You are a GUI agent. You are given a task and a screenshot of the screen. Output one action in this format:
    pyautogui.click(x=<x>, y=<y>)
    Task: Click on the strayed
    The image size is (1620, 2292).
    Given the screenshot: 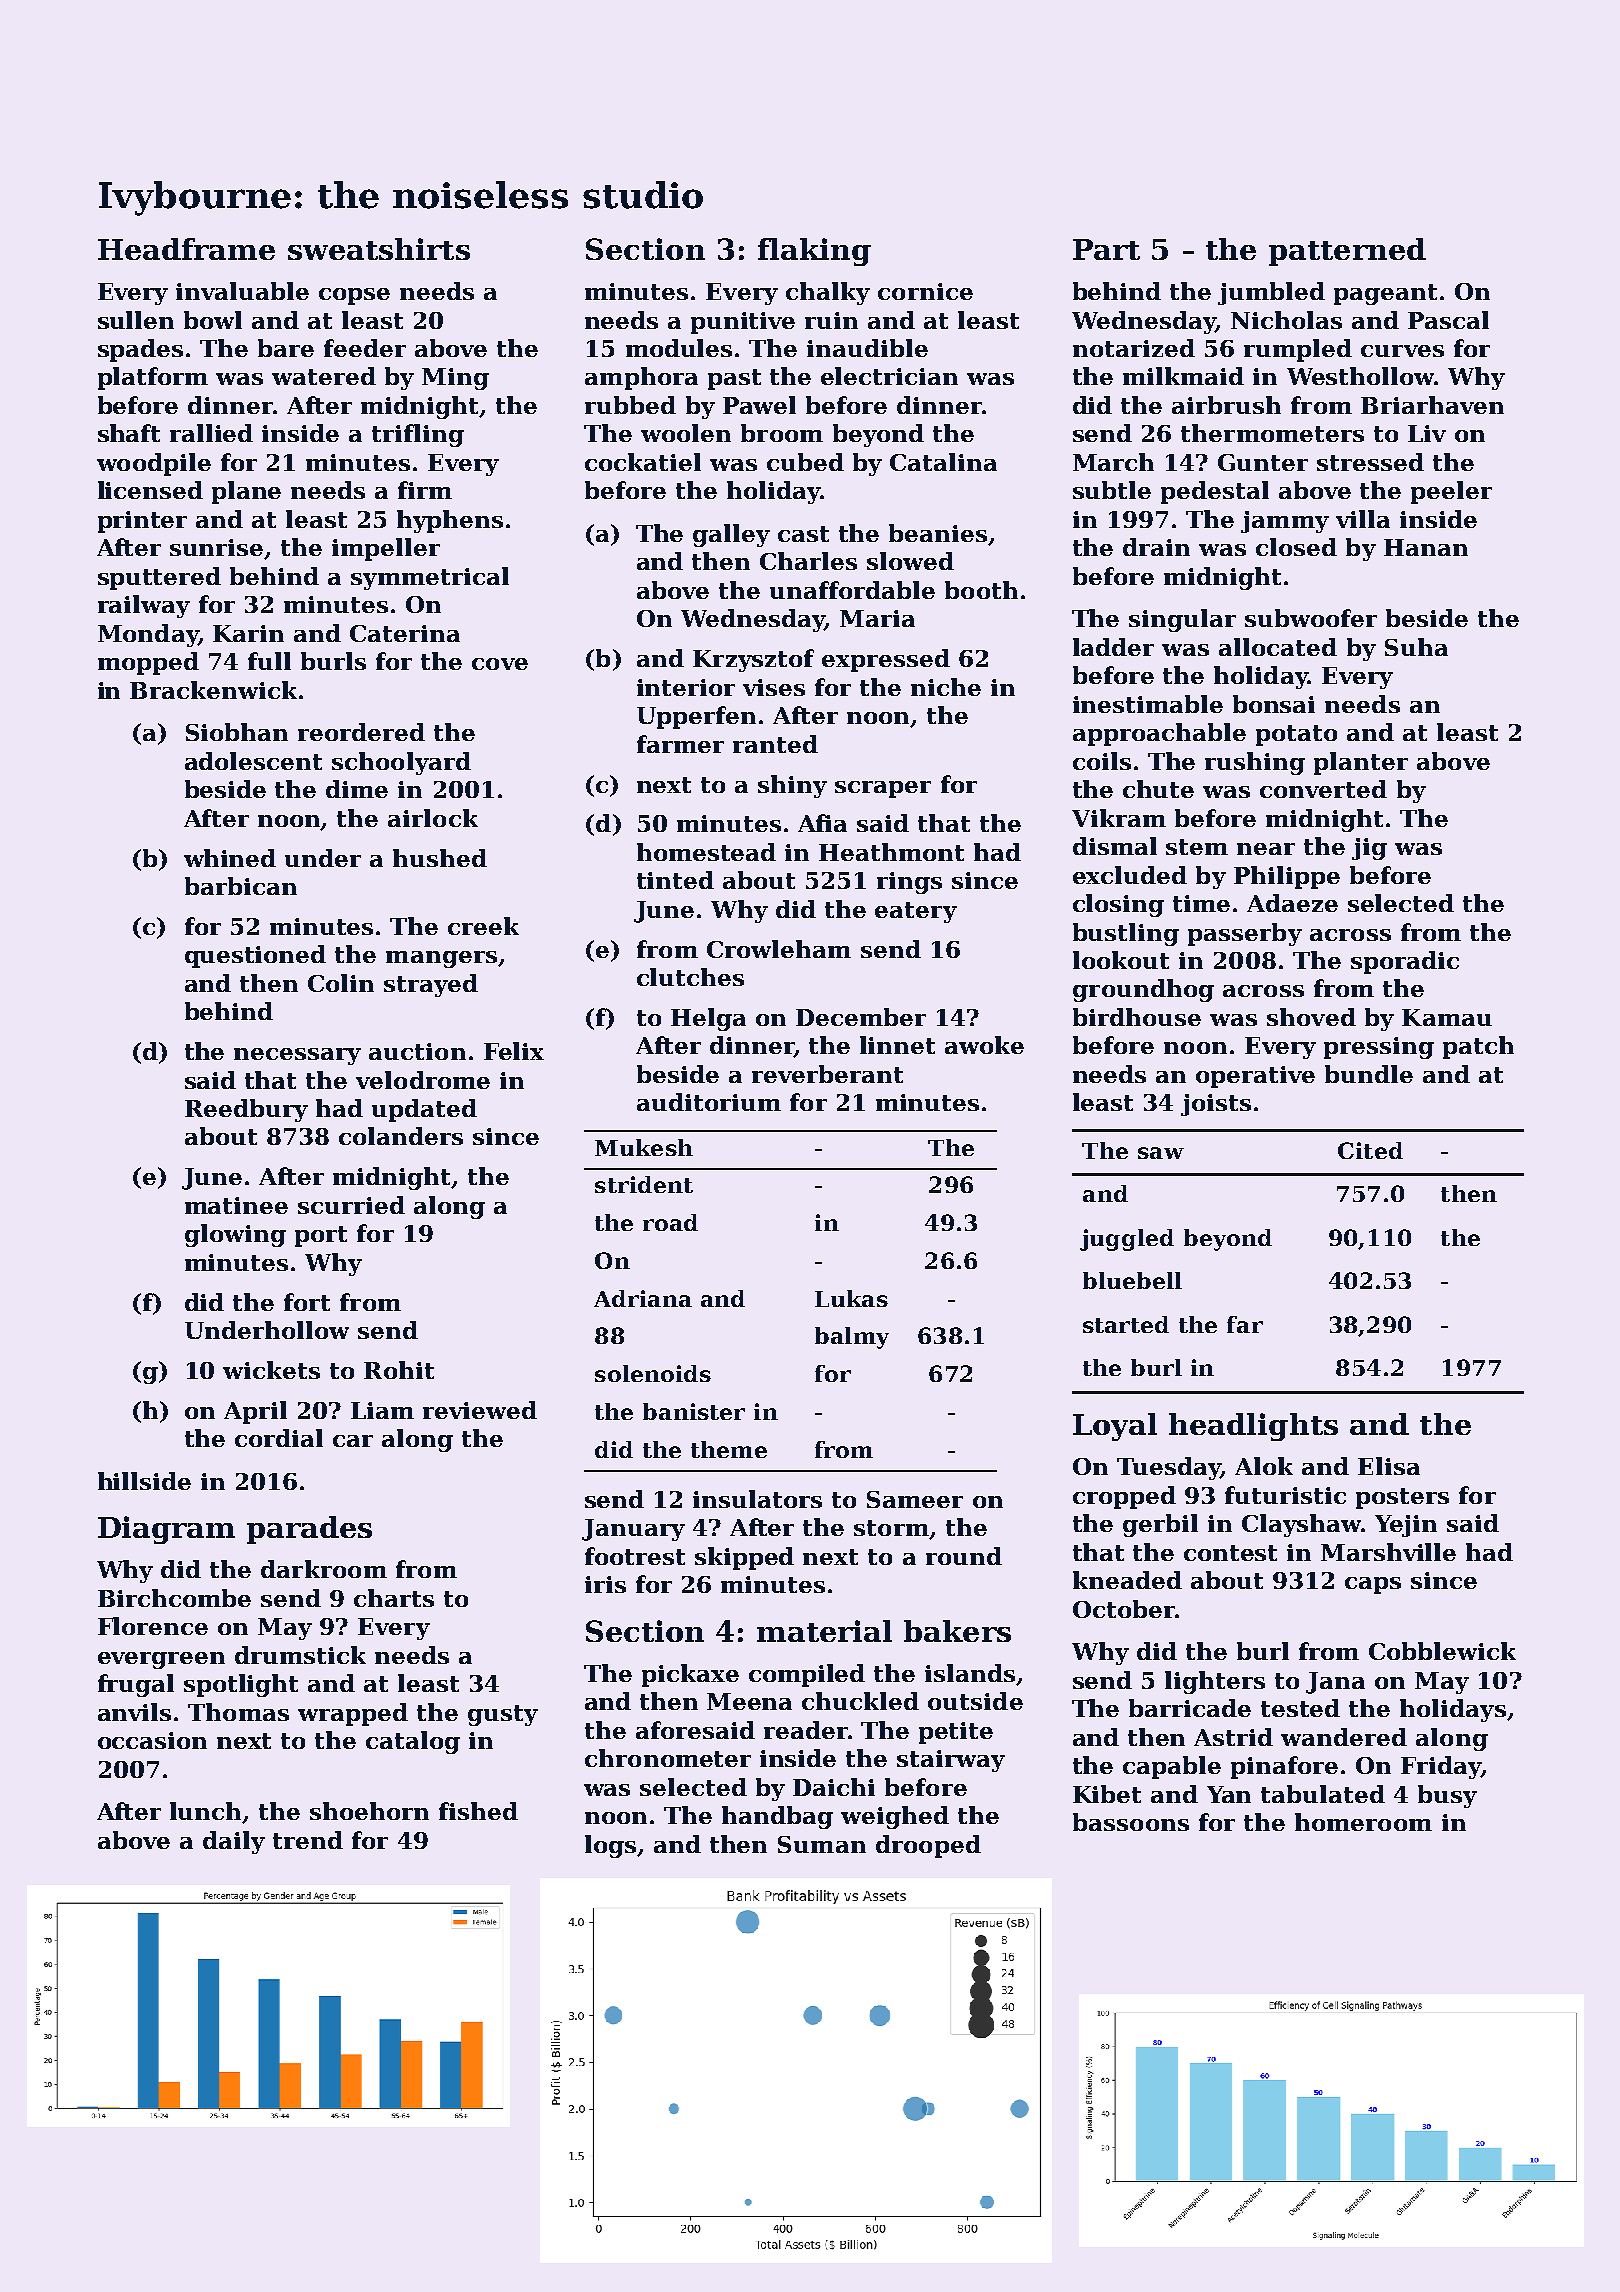 What is the action you would take?
    pyautogui.click(x=431, y=985)
